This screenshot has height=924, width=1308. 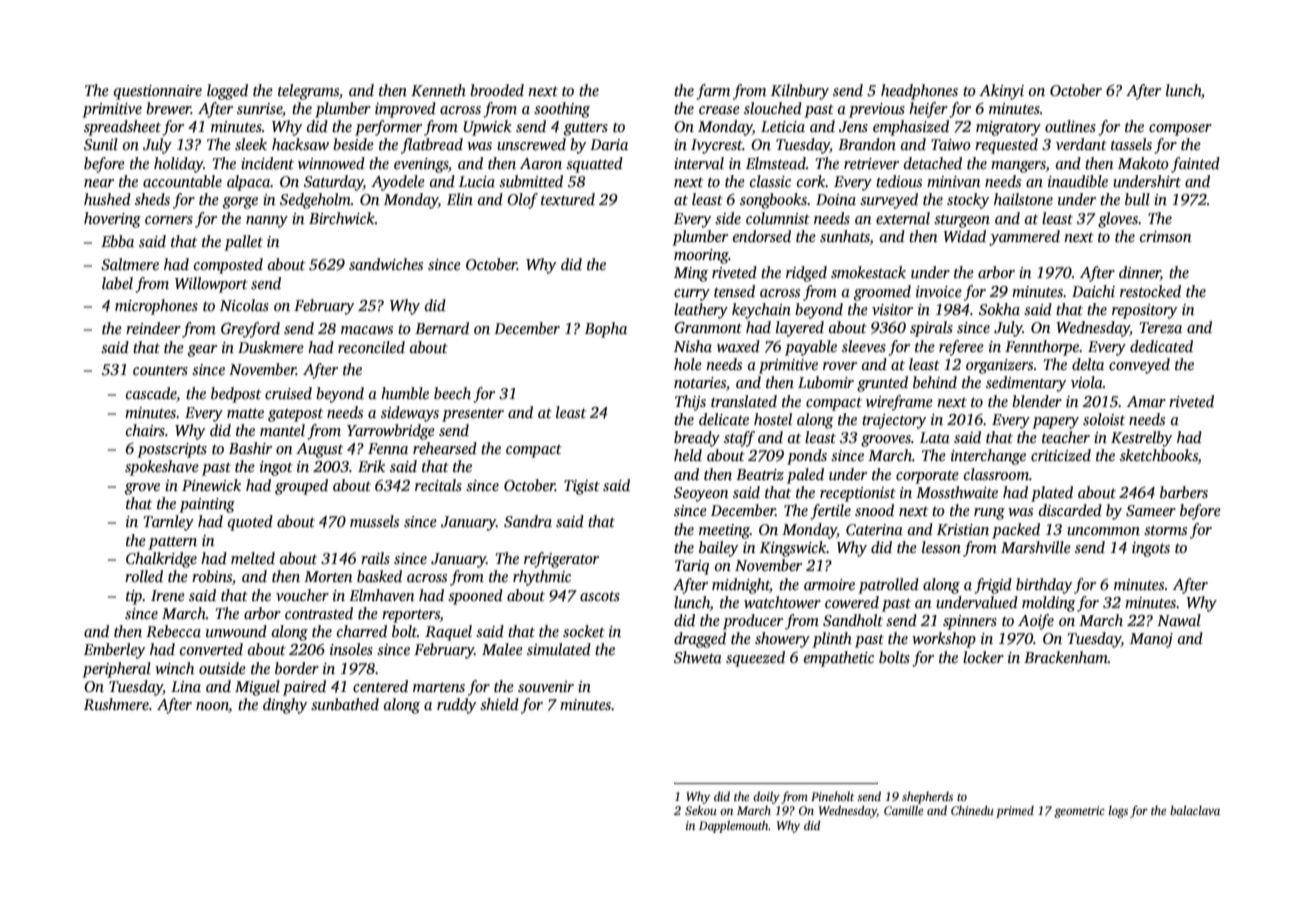 I want to click on Amar, so click(x=1146, y=401).
